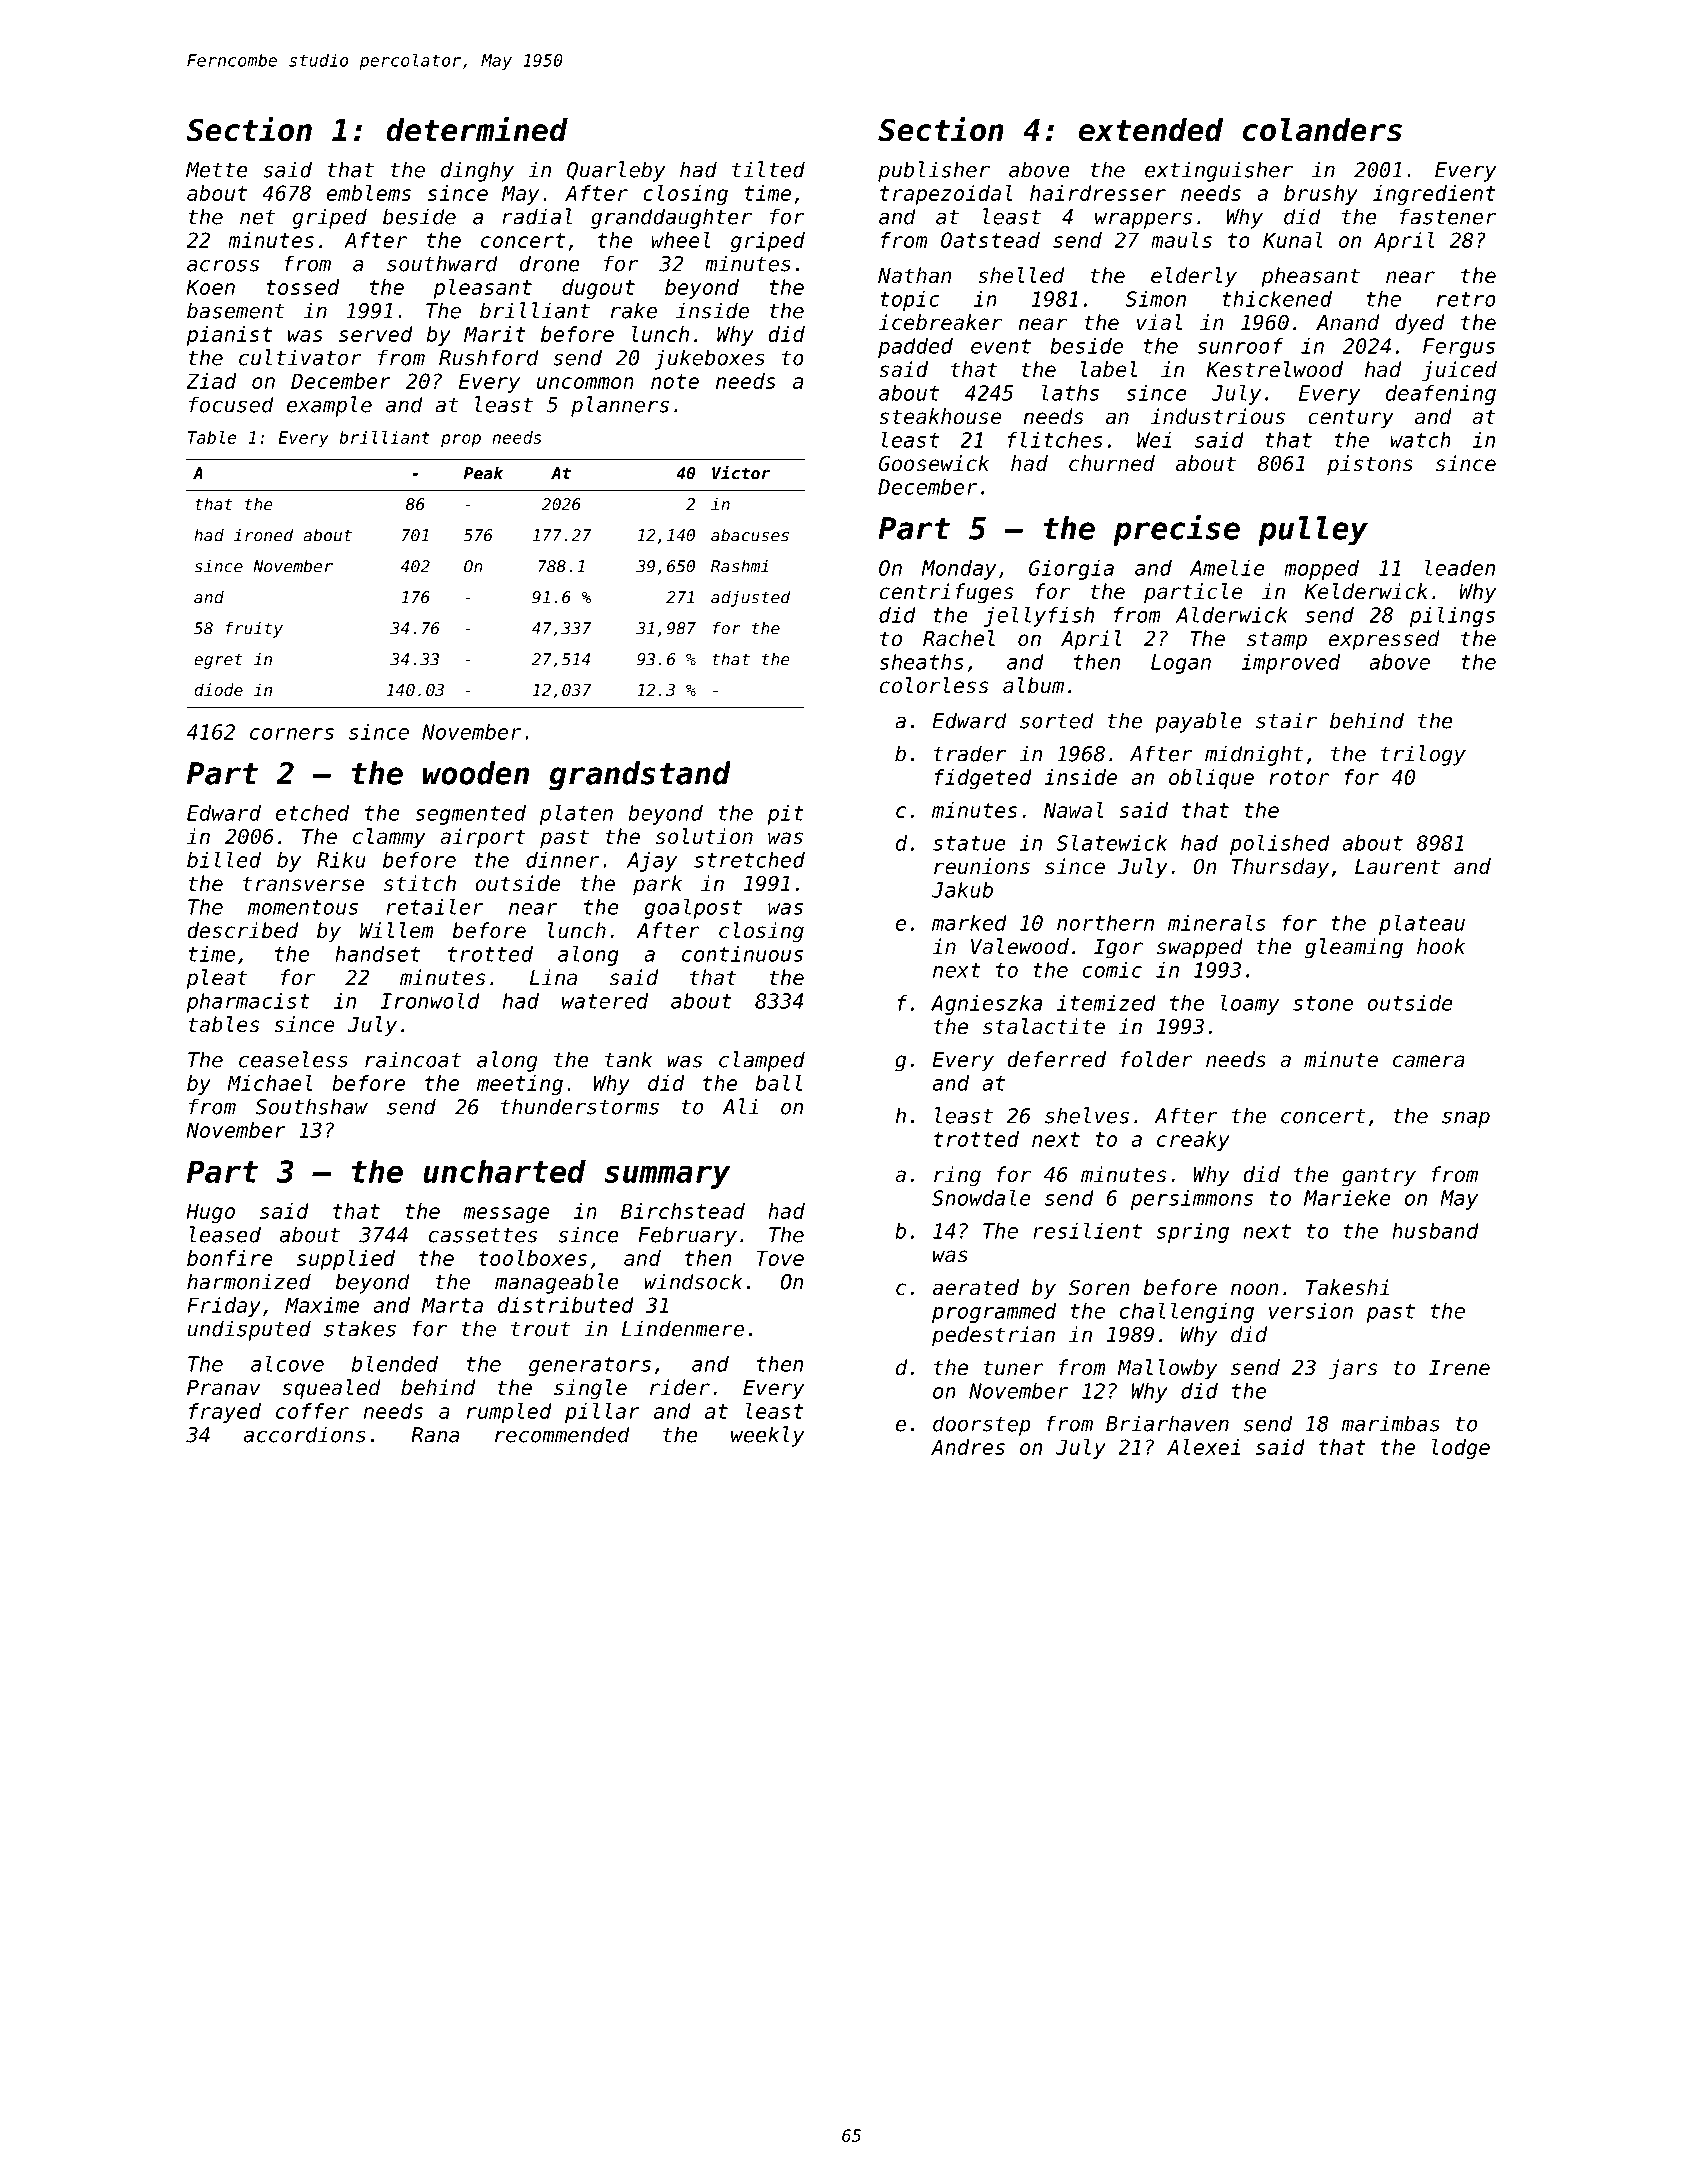  I want to click on tilted, so click(768, 169).
